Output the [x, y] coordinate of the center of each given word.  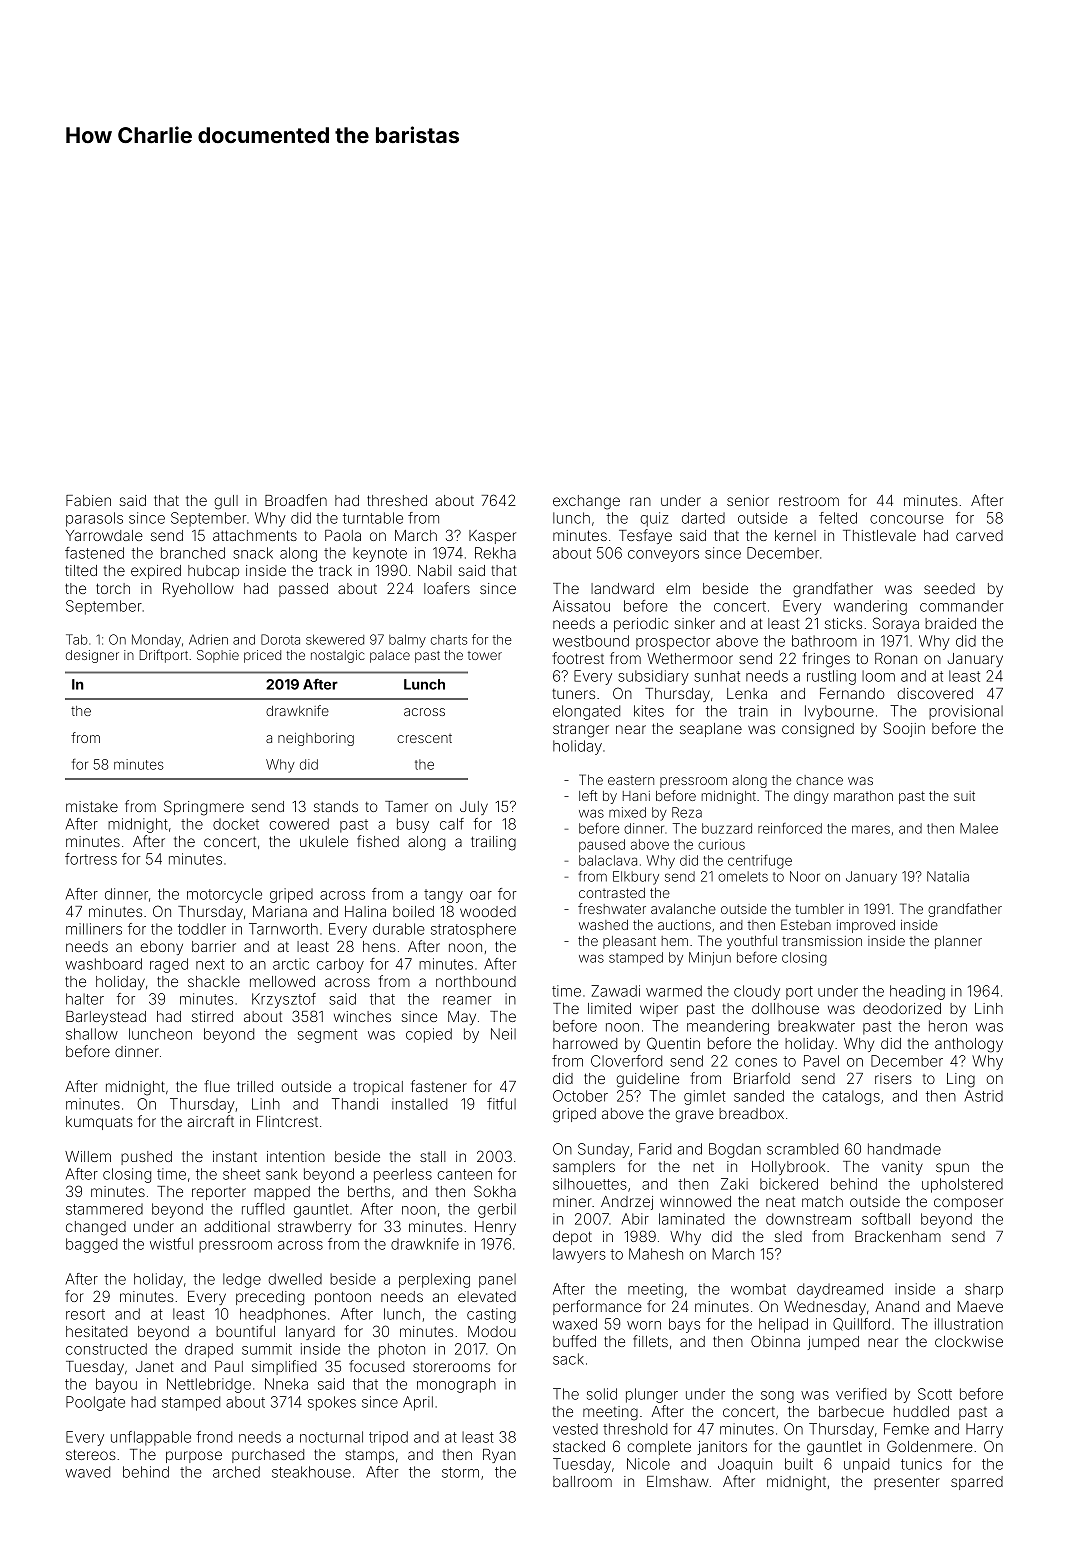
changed [96, 1228]
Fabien [88, 500]
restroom [809, 501]
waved [88, 1472]
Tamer [406, 806]
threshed [397, 500]
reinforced [790, 828]
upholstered [962, 1185]
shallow [92, 1034]
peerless [403, 1175]
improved [866, 926]
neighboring [316, 739]
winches [362, 1016]
